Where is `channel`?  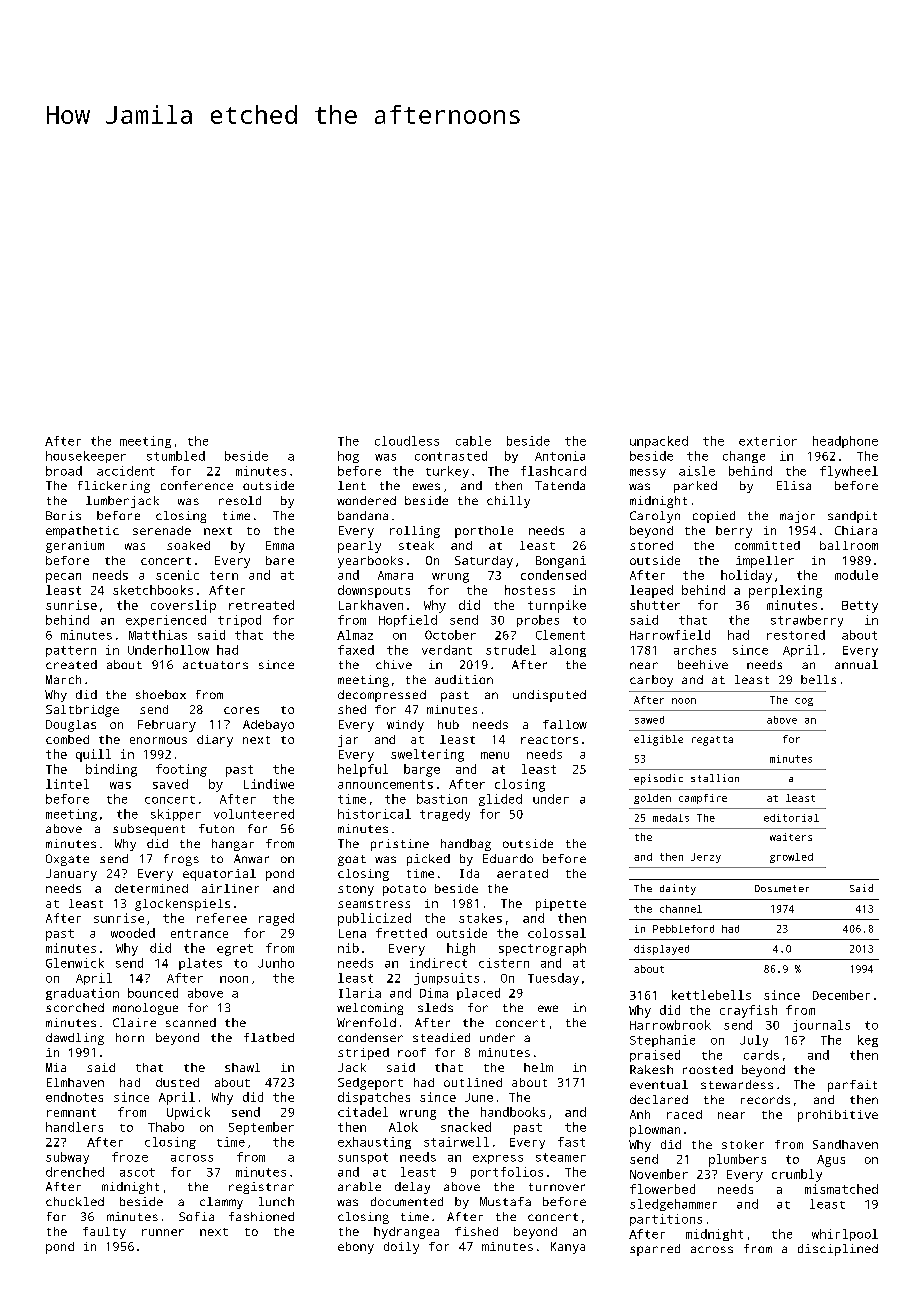 channel is located at coordinates (681, 909).
